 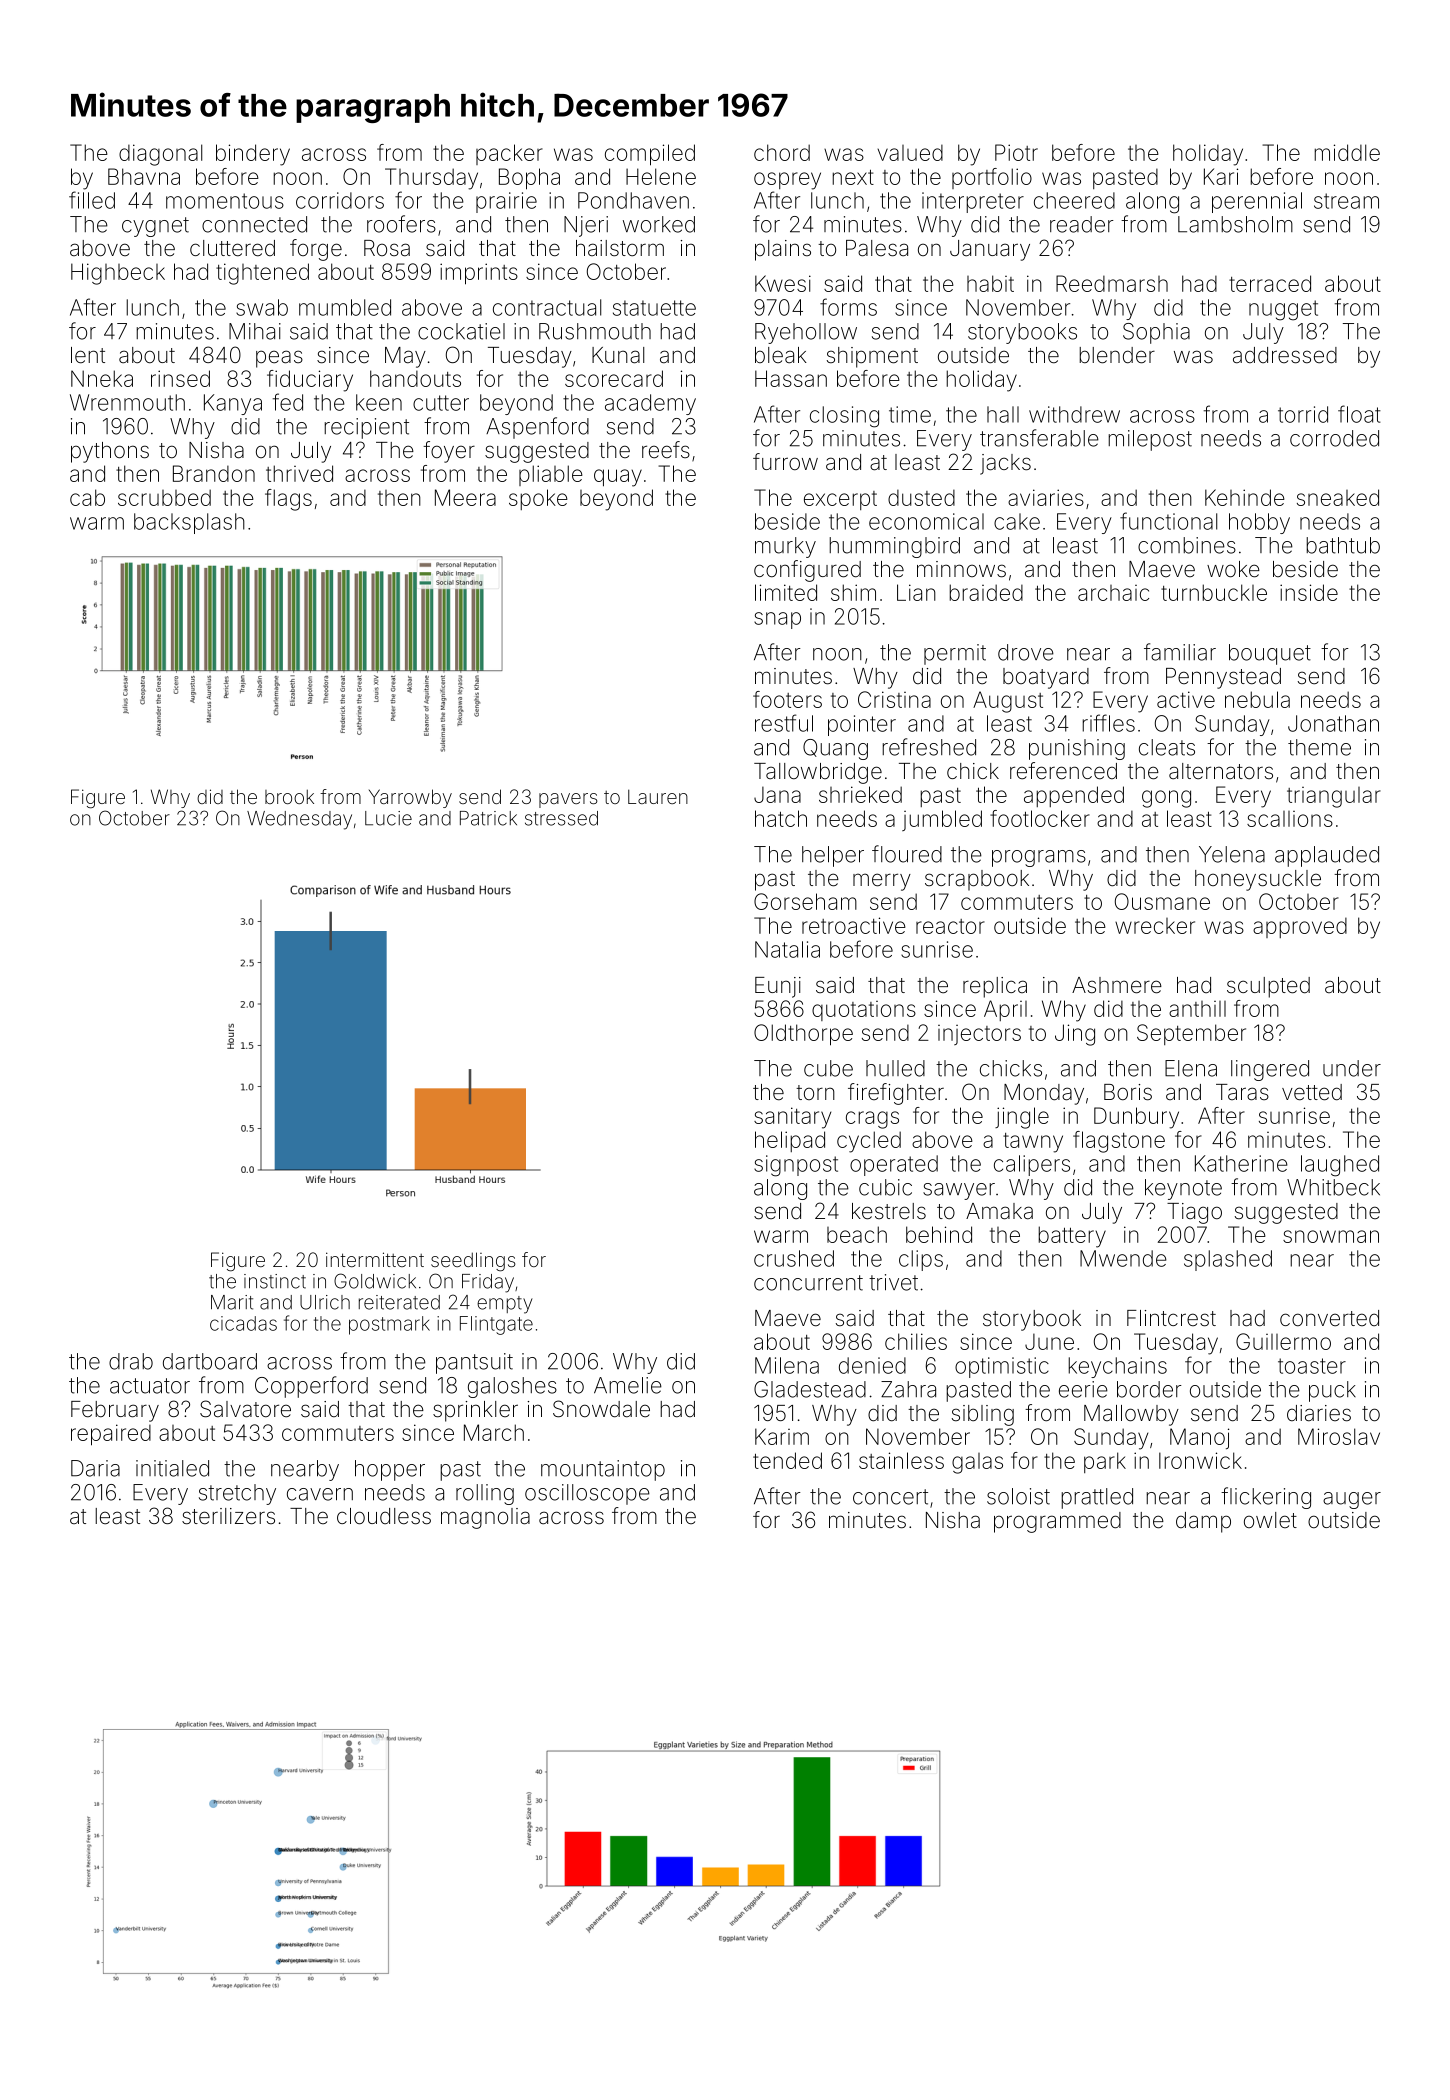 I want to click on cab, so click(x=87, y=497).
